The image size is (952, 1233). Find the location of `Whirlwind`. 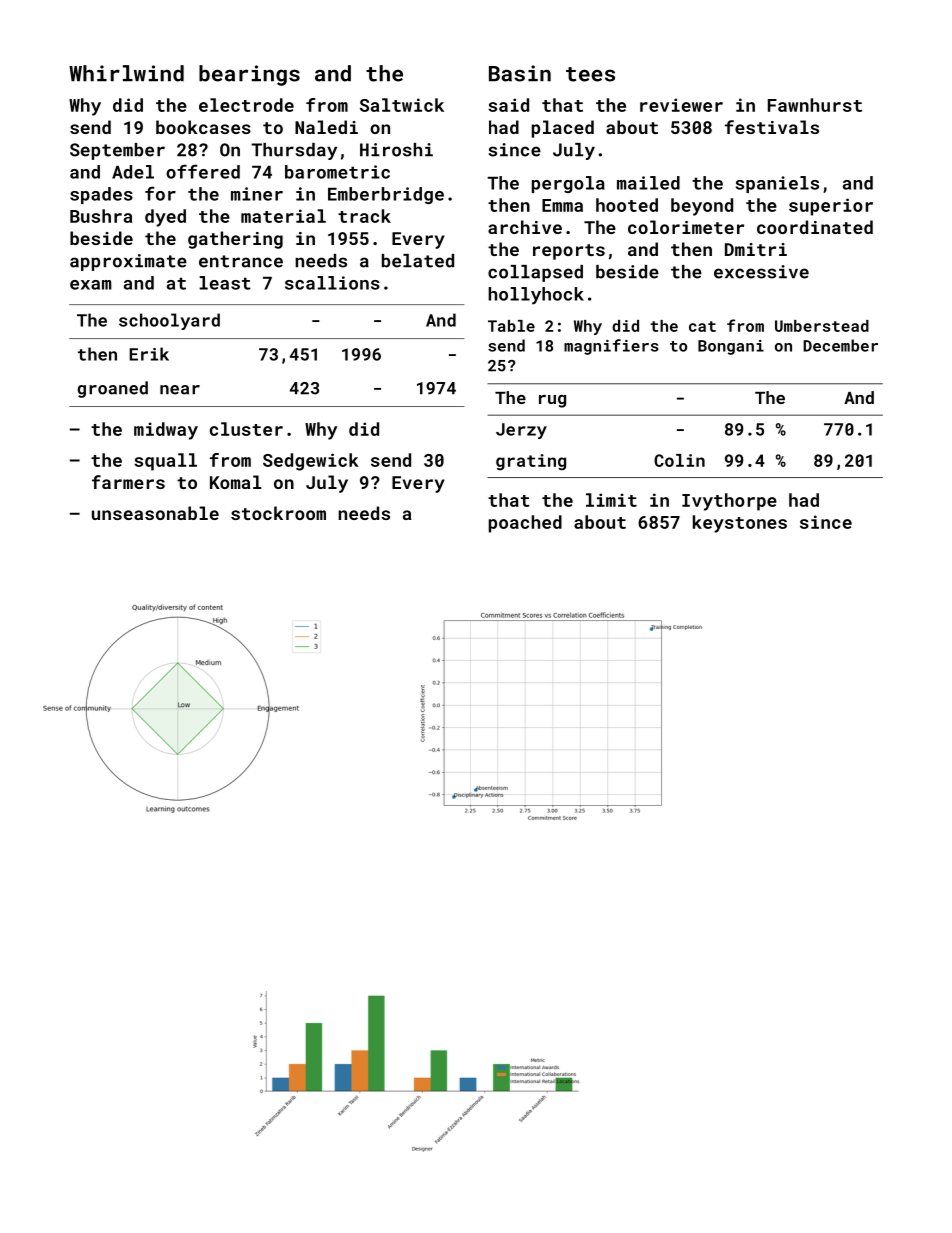

Whirlwind is located at coordinates (126, 73).
